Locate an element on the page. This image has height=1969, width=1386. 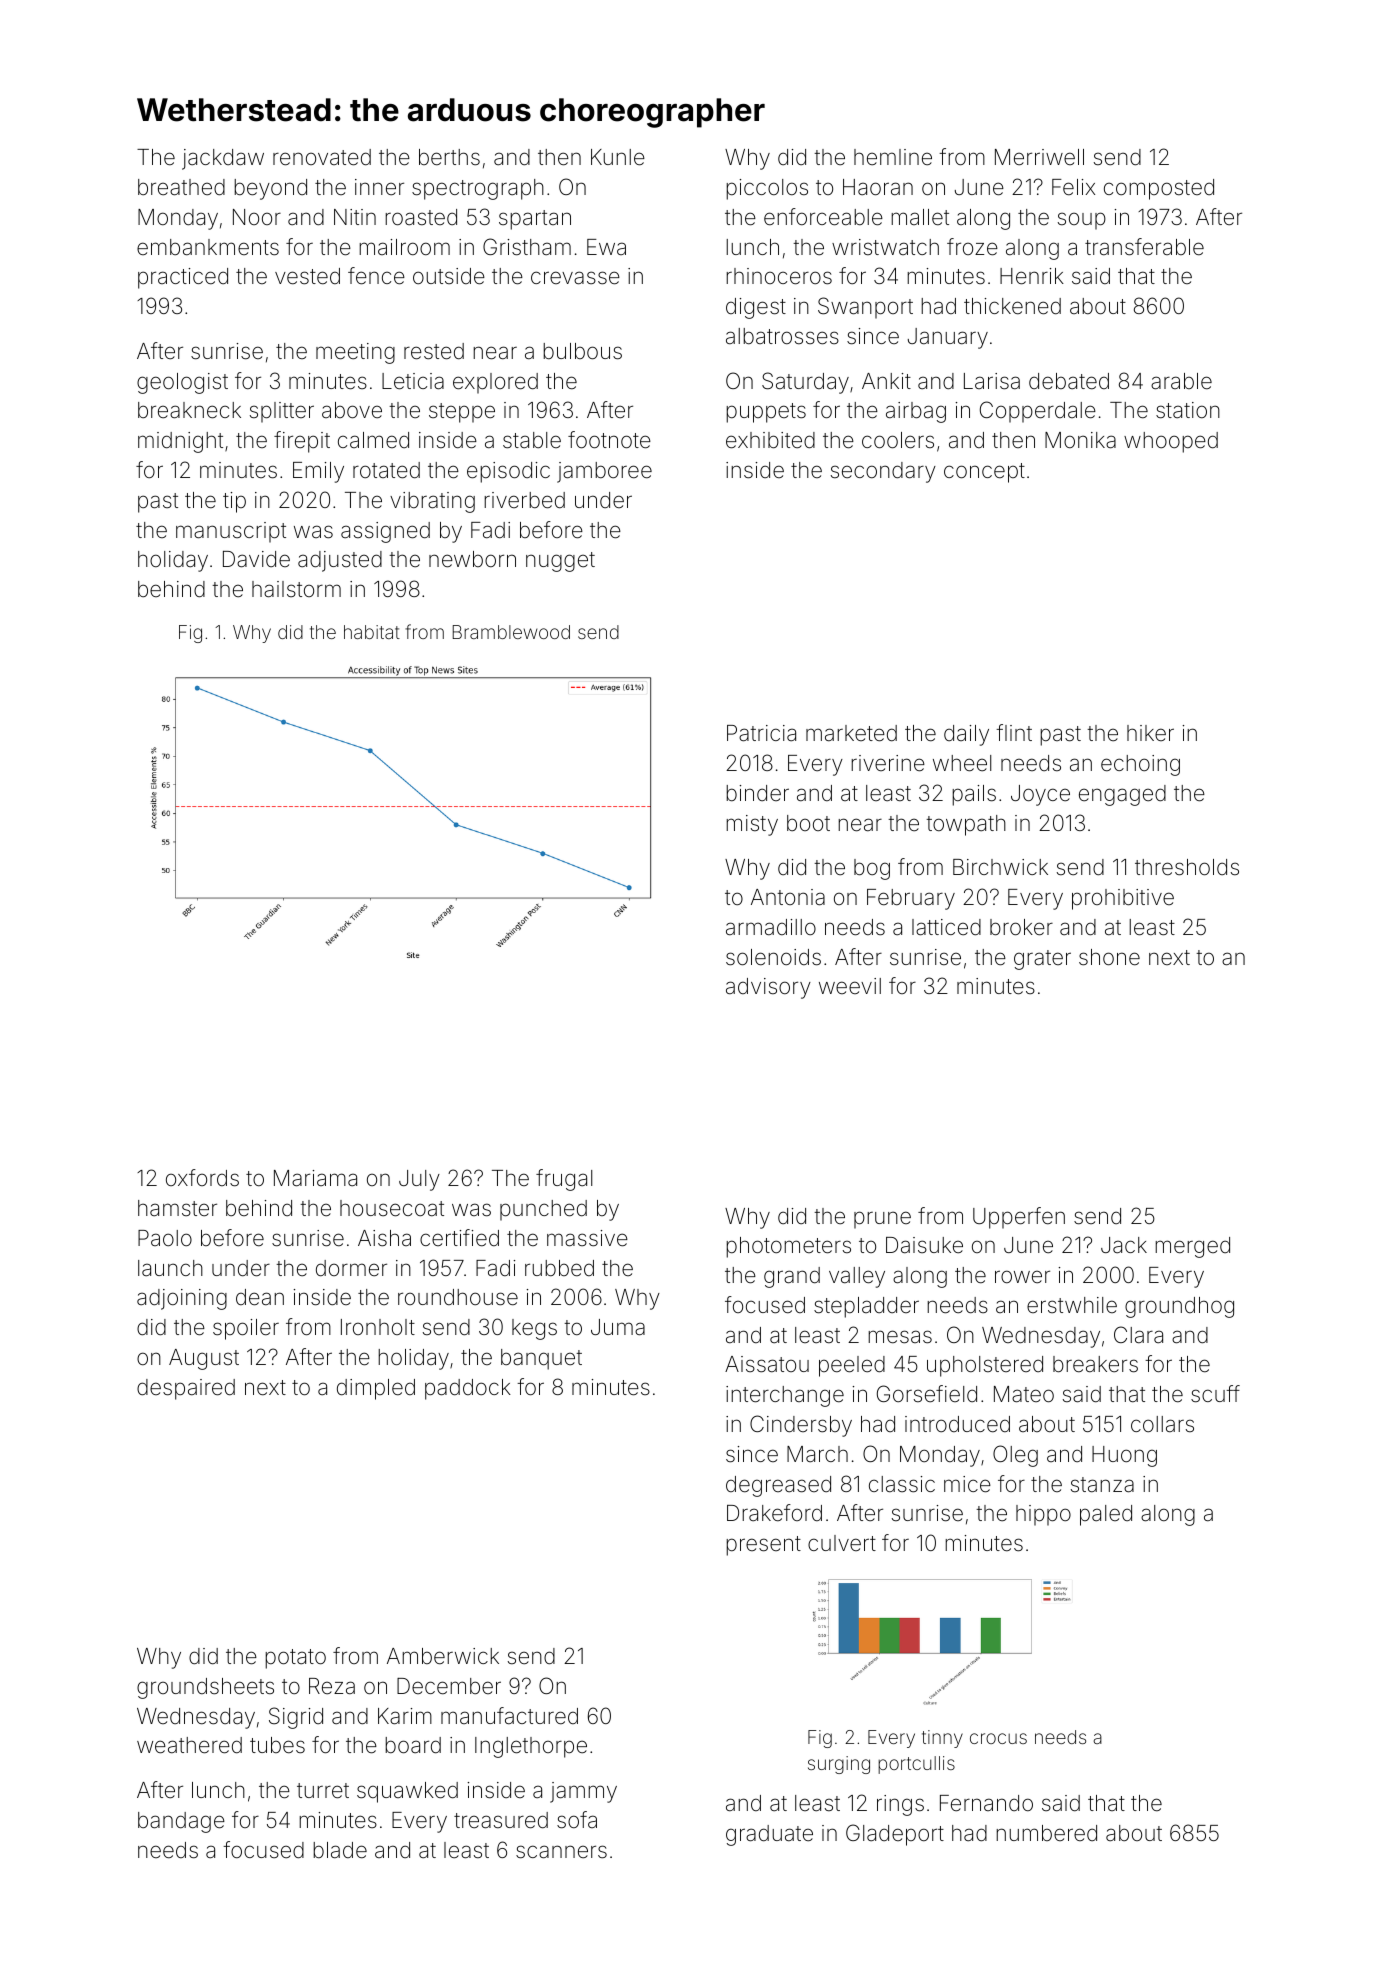
rubbed is located at coordinates (559, 1268).
